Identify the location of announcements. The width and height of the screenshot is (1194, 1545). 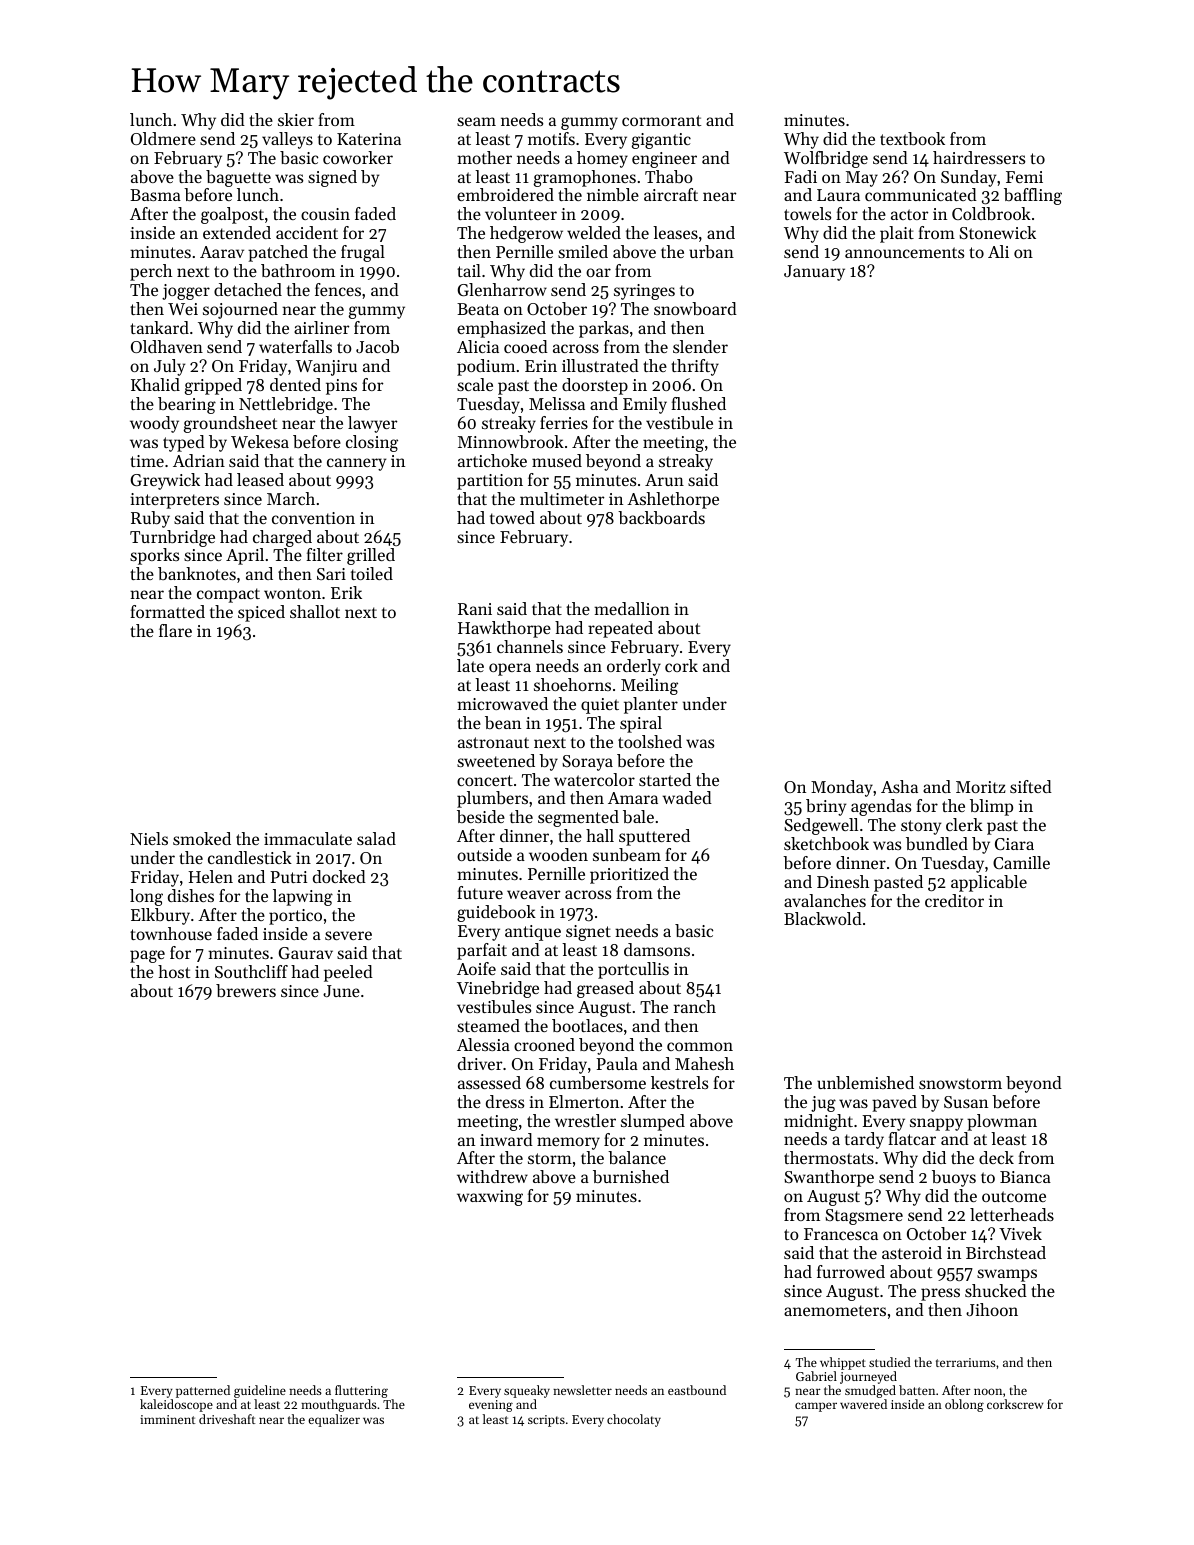
(904, 252).
